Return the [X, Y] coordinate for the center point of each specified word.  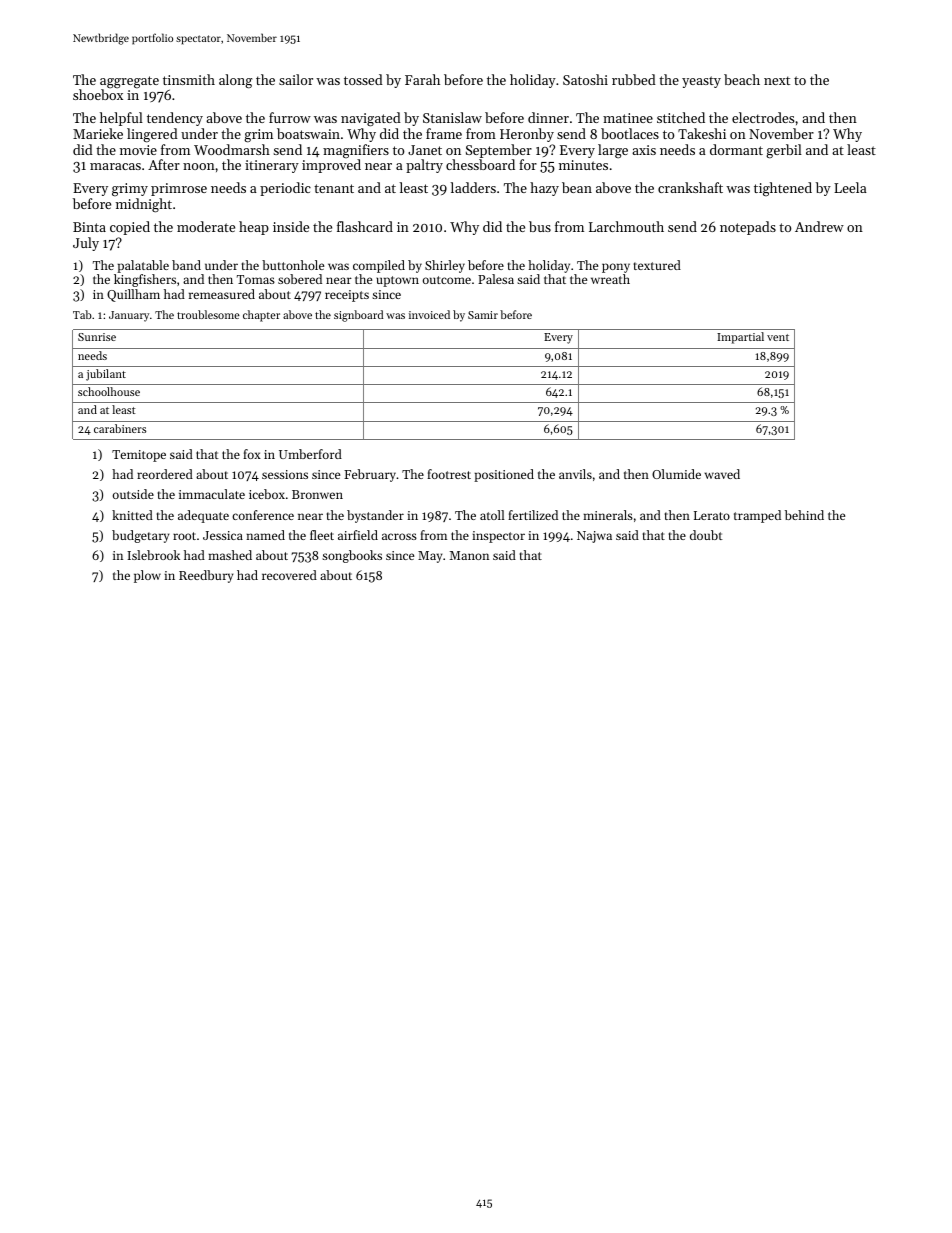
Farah [422, 79]
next [777, 80]
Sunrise [97, 337]
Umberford [310, 454]
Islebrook [153, 555]
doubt [706, 535]
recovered [289, 575]
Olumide [676, 474]
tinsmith [189, 79]
